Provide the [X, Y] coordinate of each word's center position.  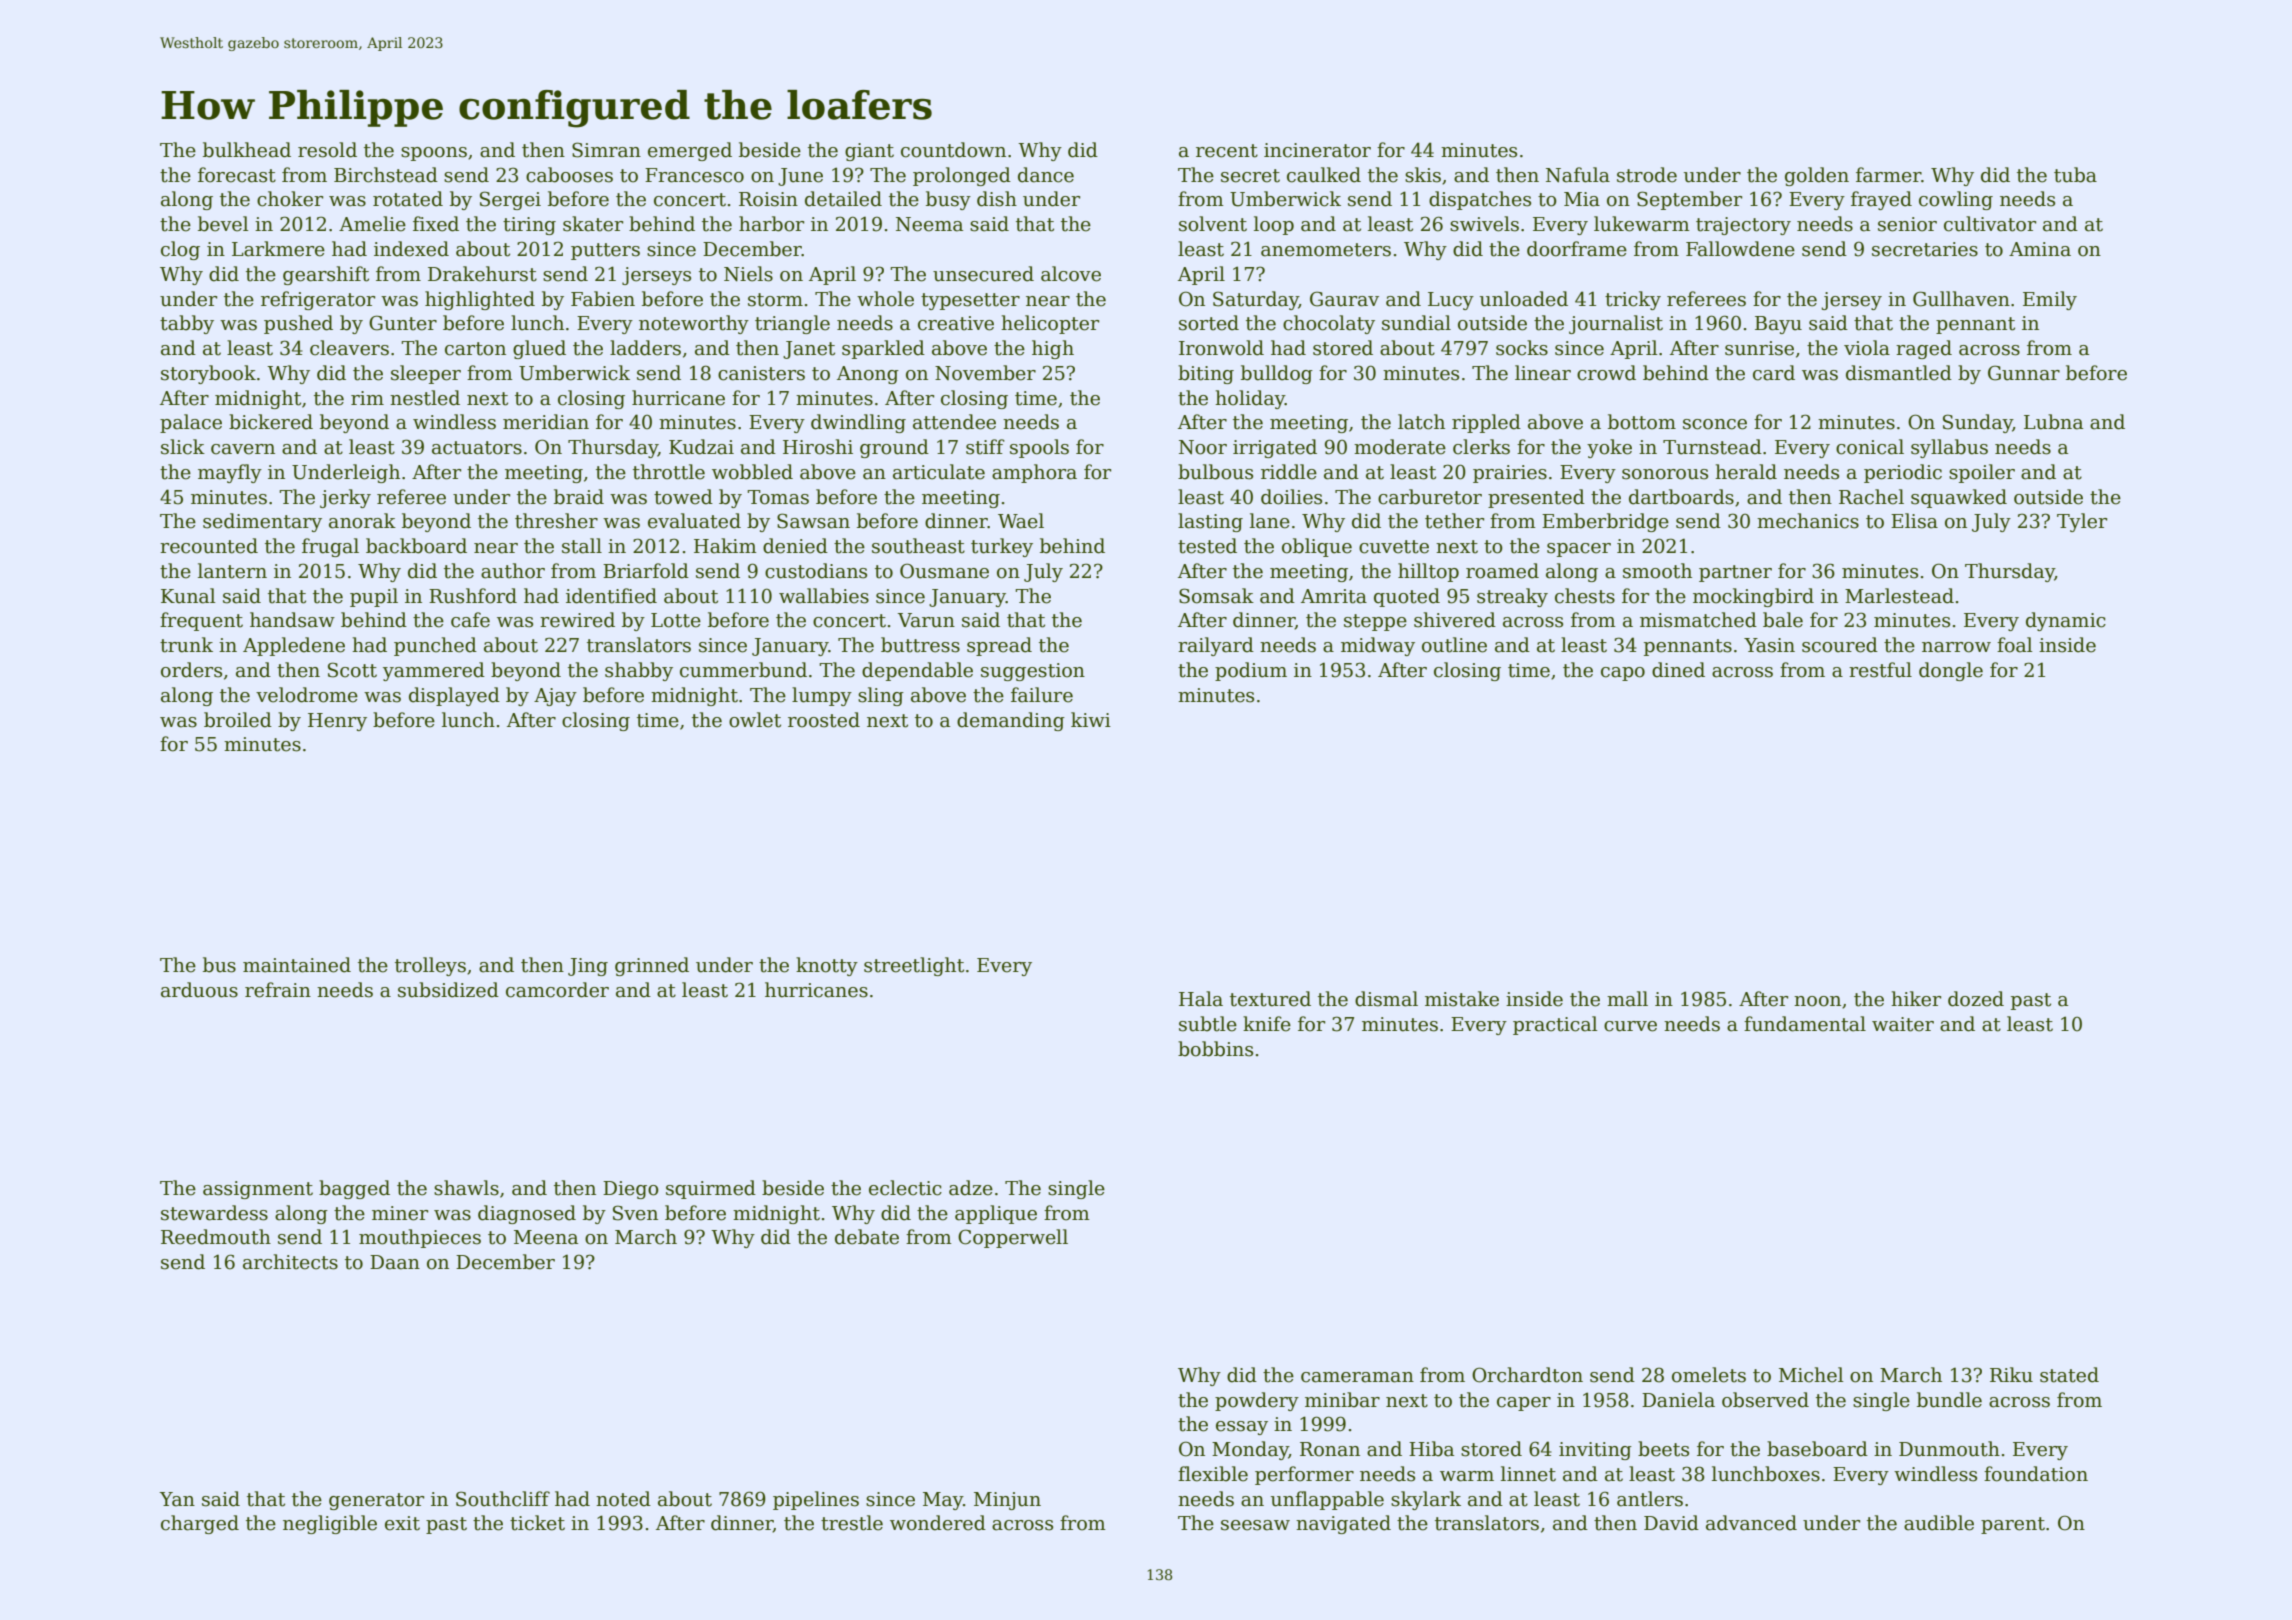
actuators [477, 448]
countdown [953, 150]
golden [1817, 176]
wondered [938, 1523]
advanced [1751, 1523]
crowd [1606, 373]
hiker [1916, 999]
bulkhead [247, 150]
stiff [985, 447]
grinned [652, 966]
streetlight [914, 966]
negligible [330, 1524]
